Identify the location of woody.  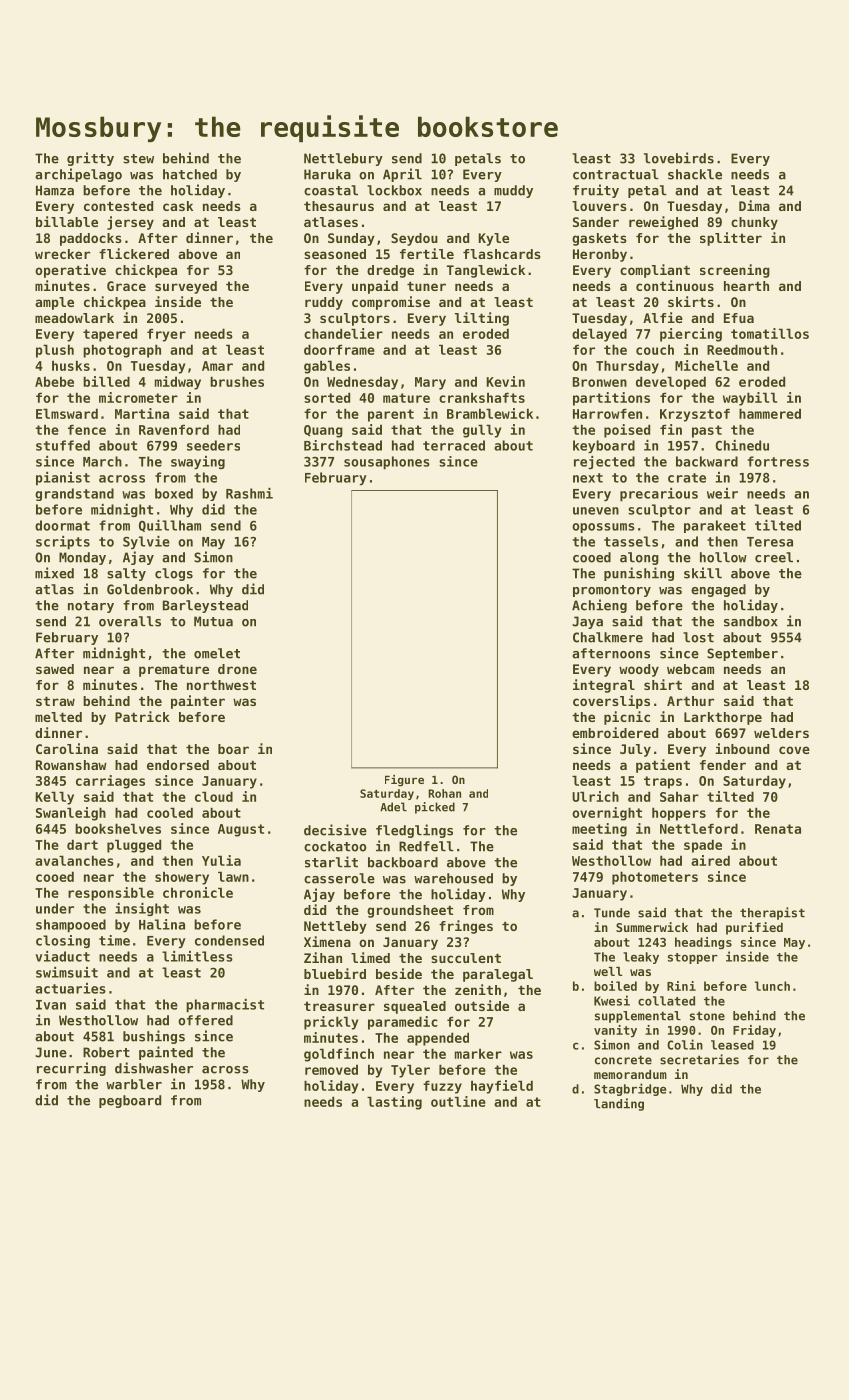
(639, 670).
